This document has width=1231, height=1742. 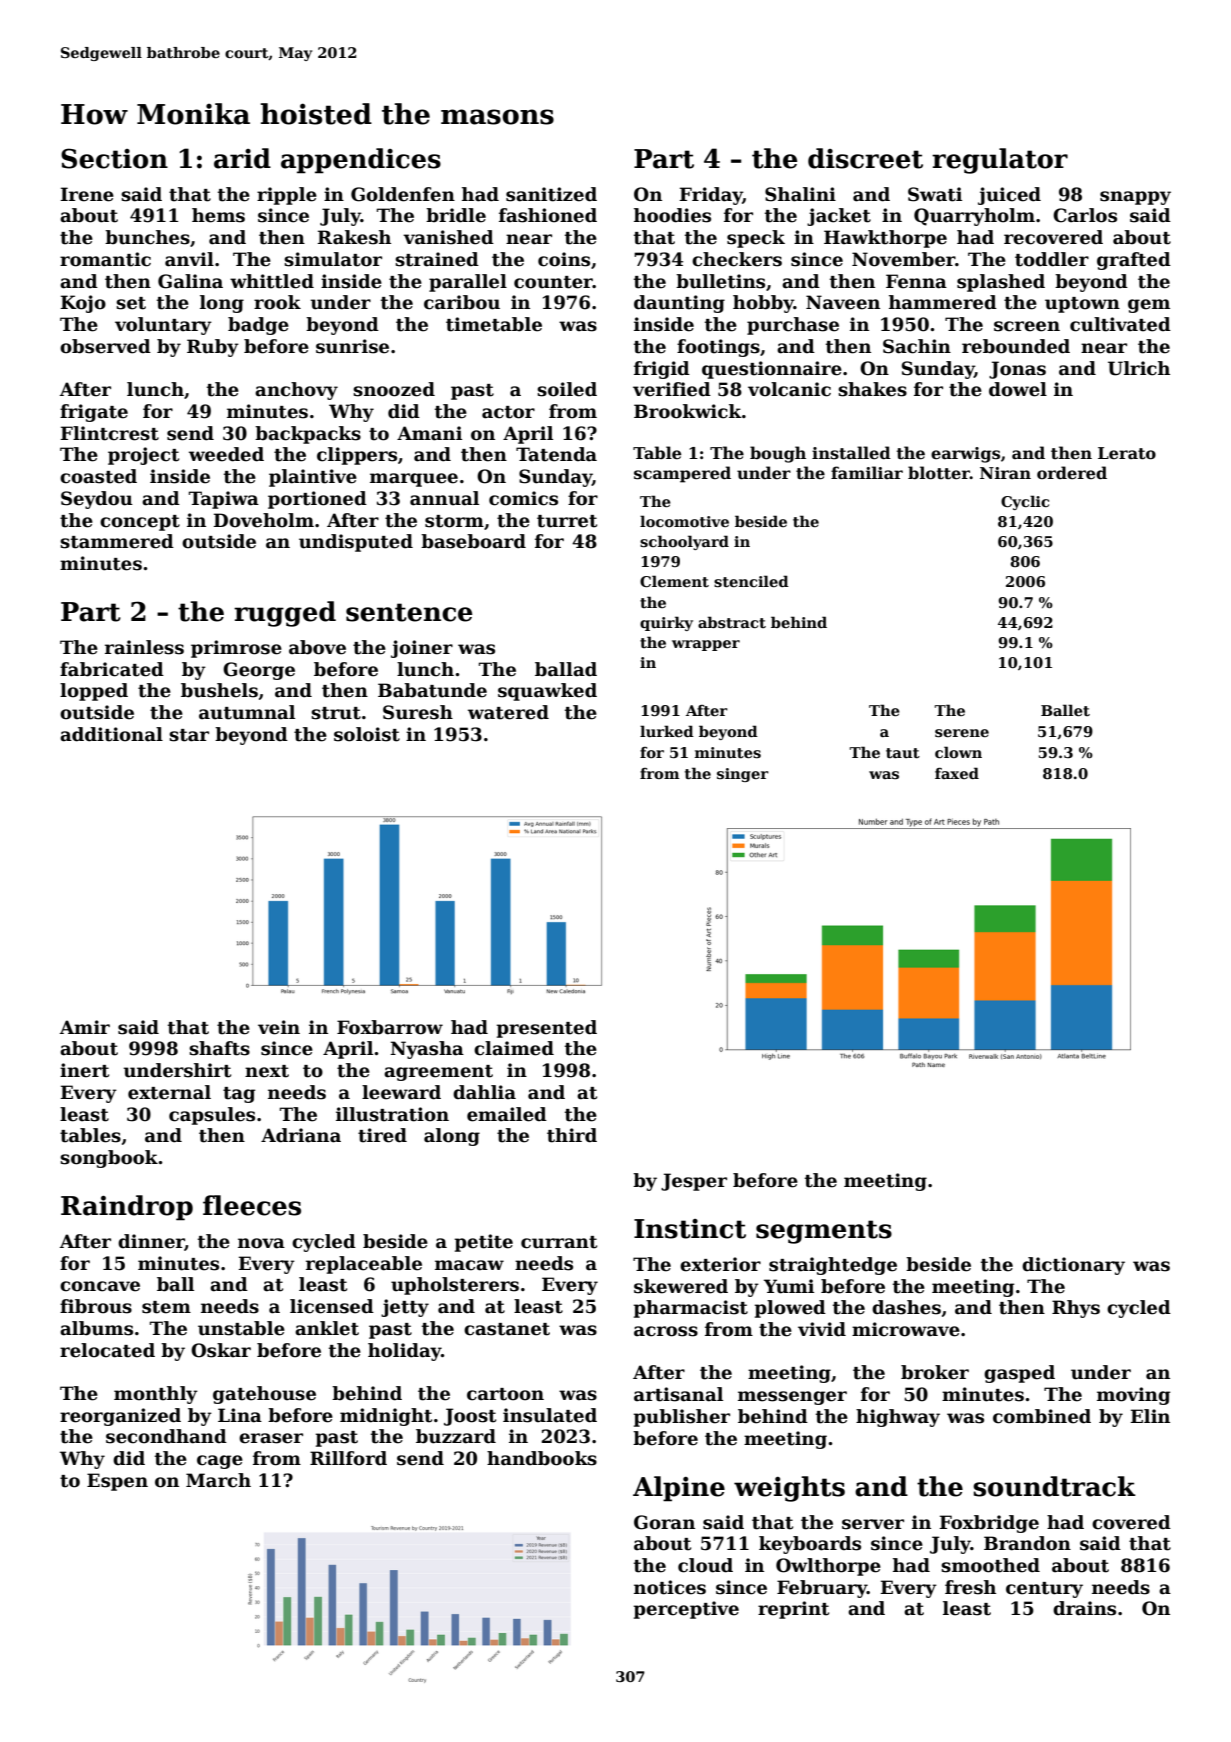 What do you see at coordinates (117, 1482) in the document?
I see `Espen` at bounding box center [117, 1482].
